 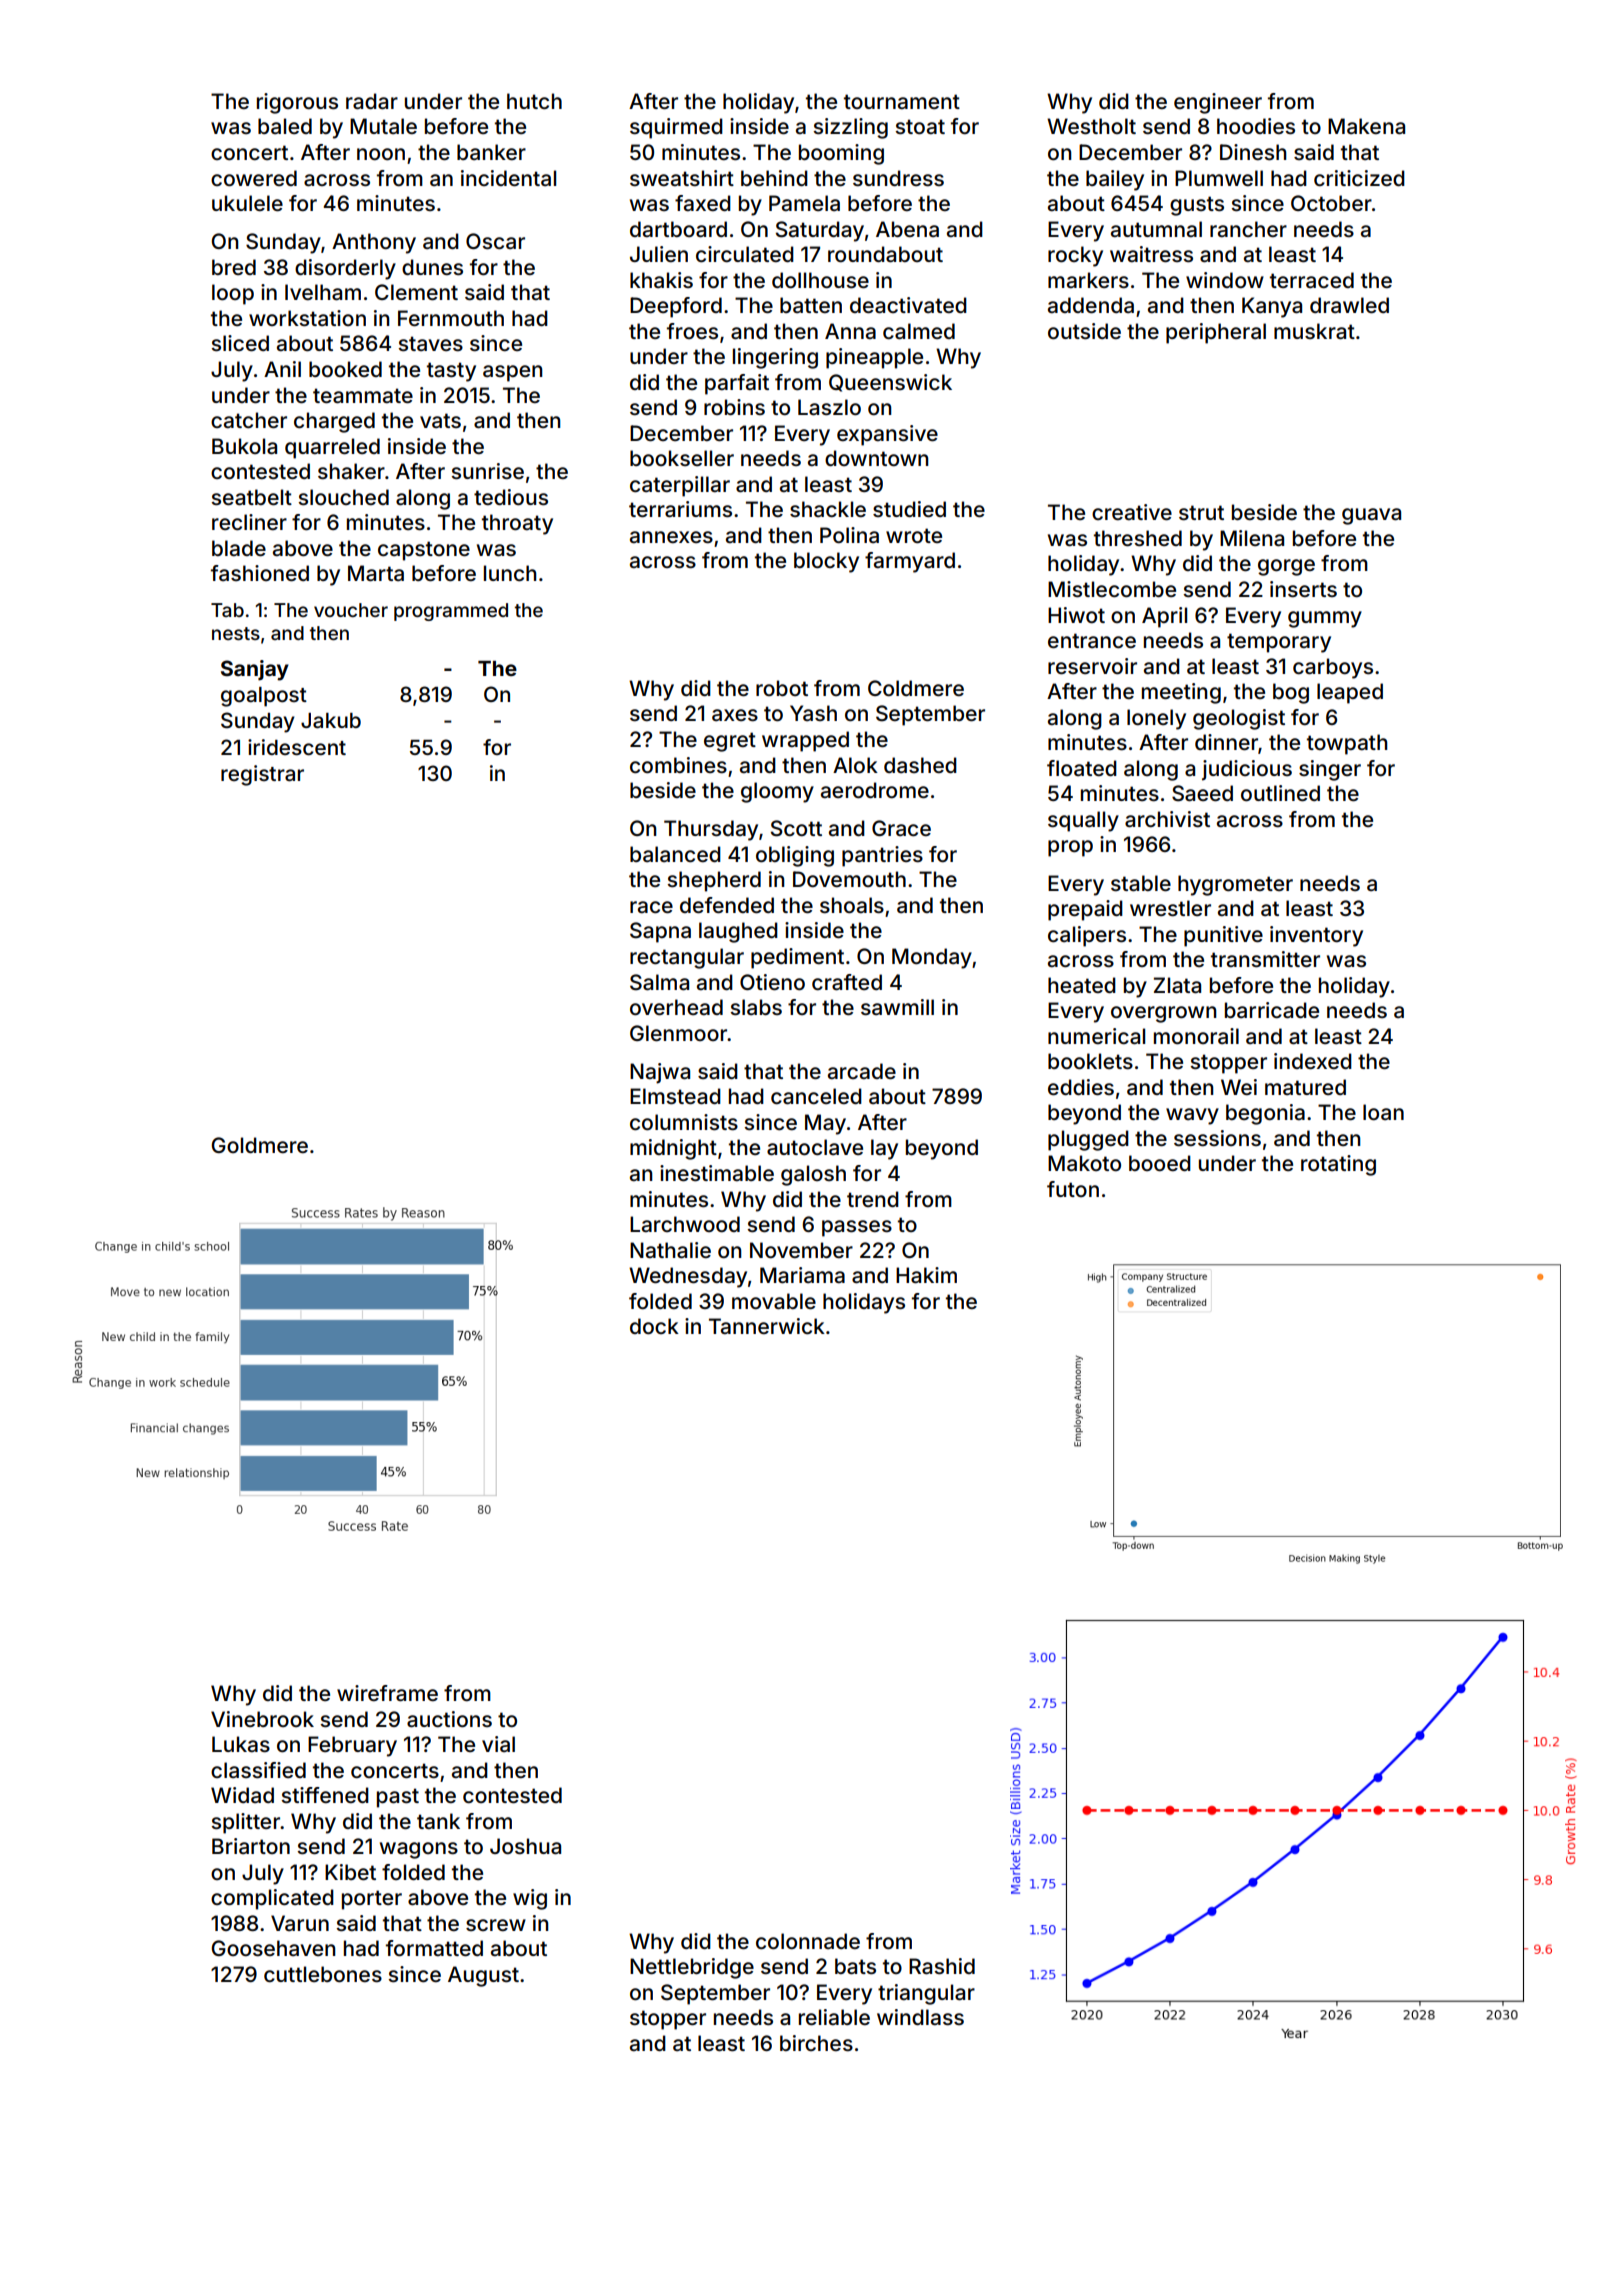 What do you see at coordinates (684, 1122) in the image?
I see `columnists` at bounding box center [684, 1122].
